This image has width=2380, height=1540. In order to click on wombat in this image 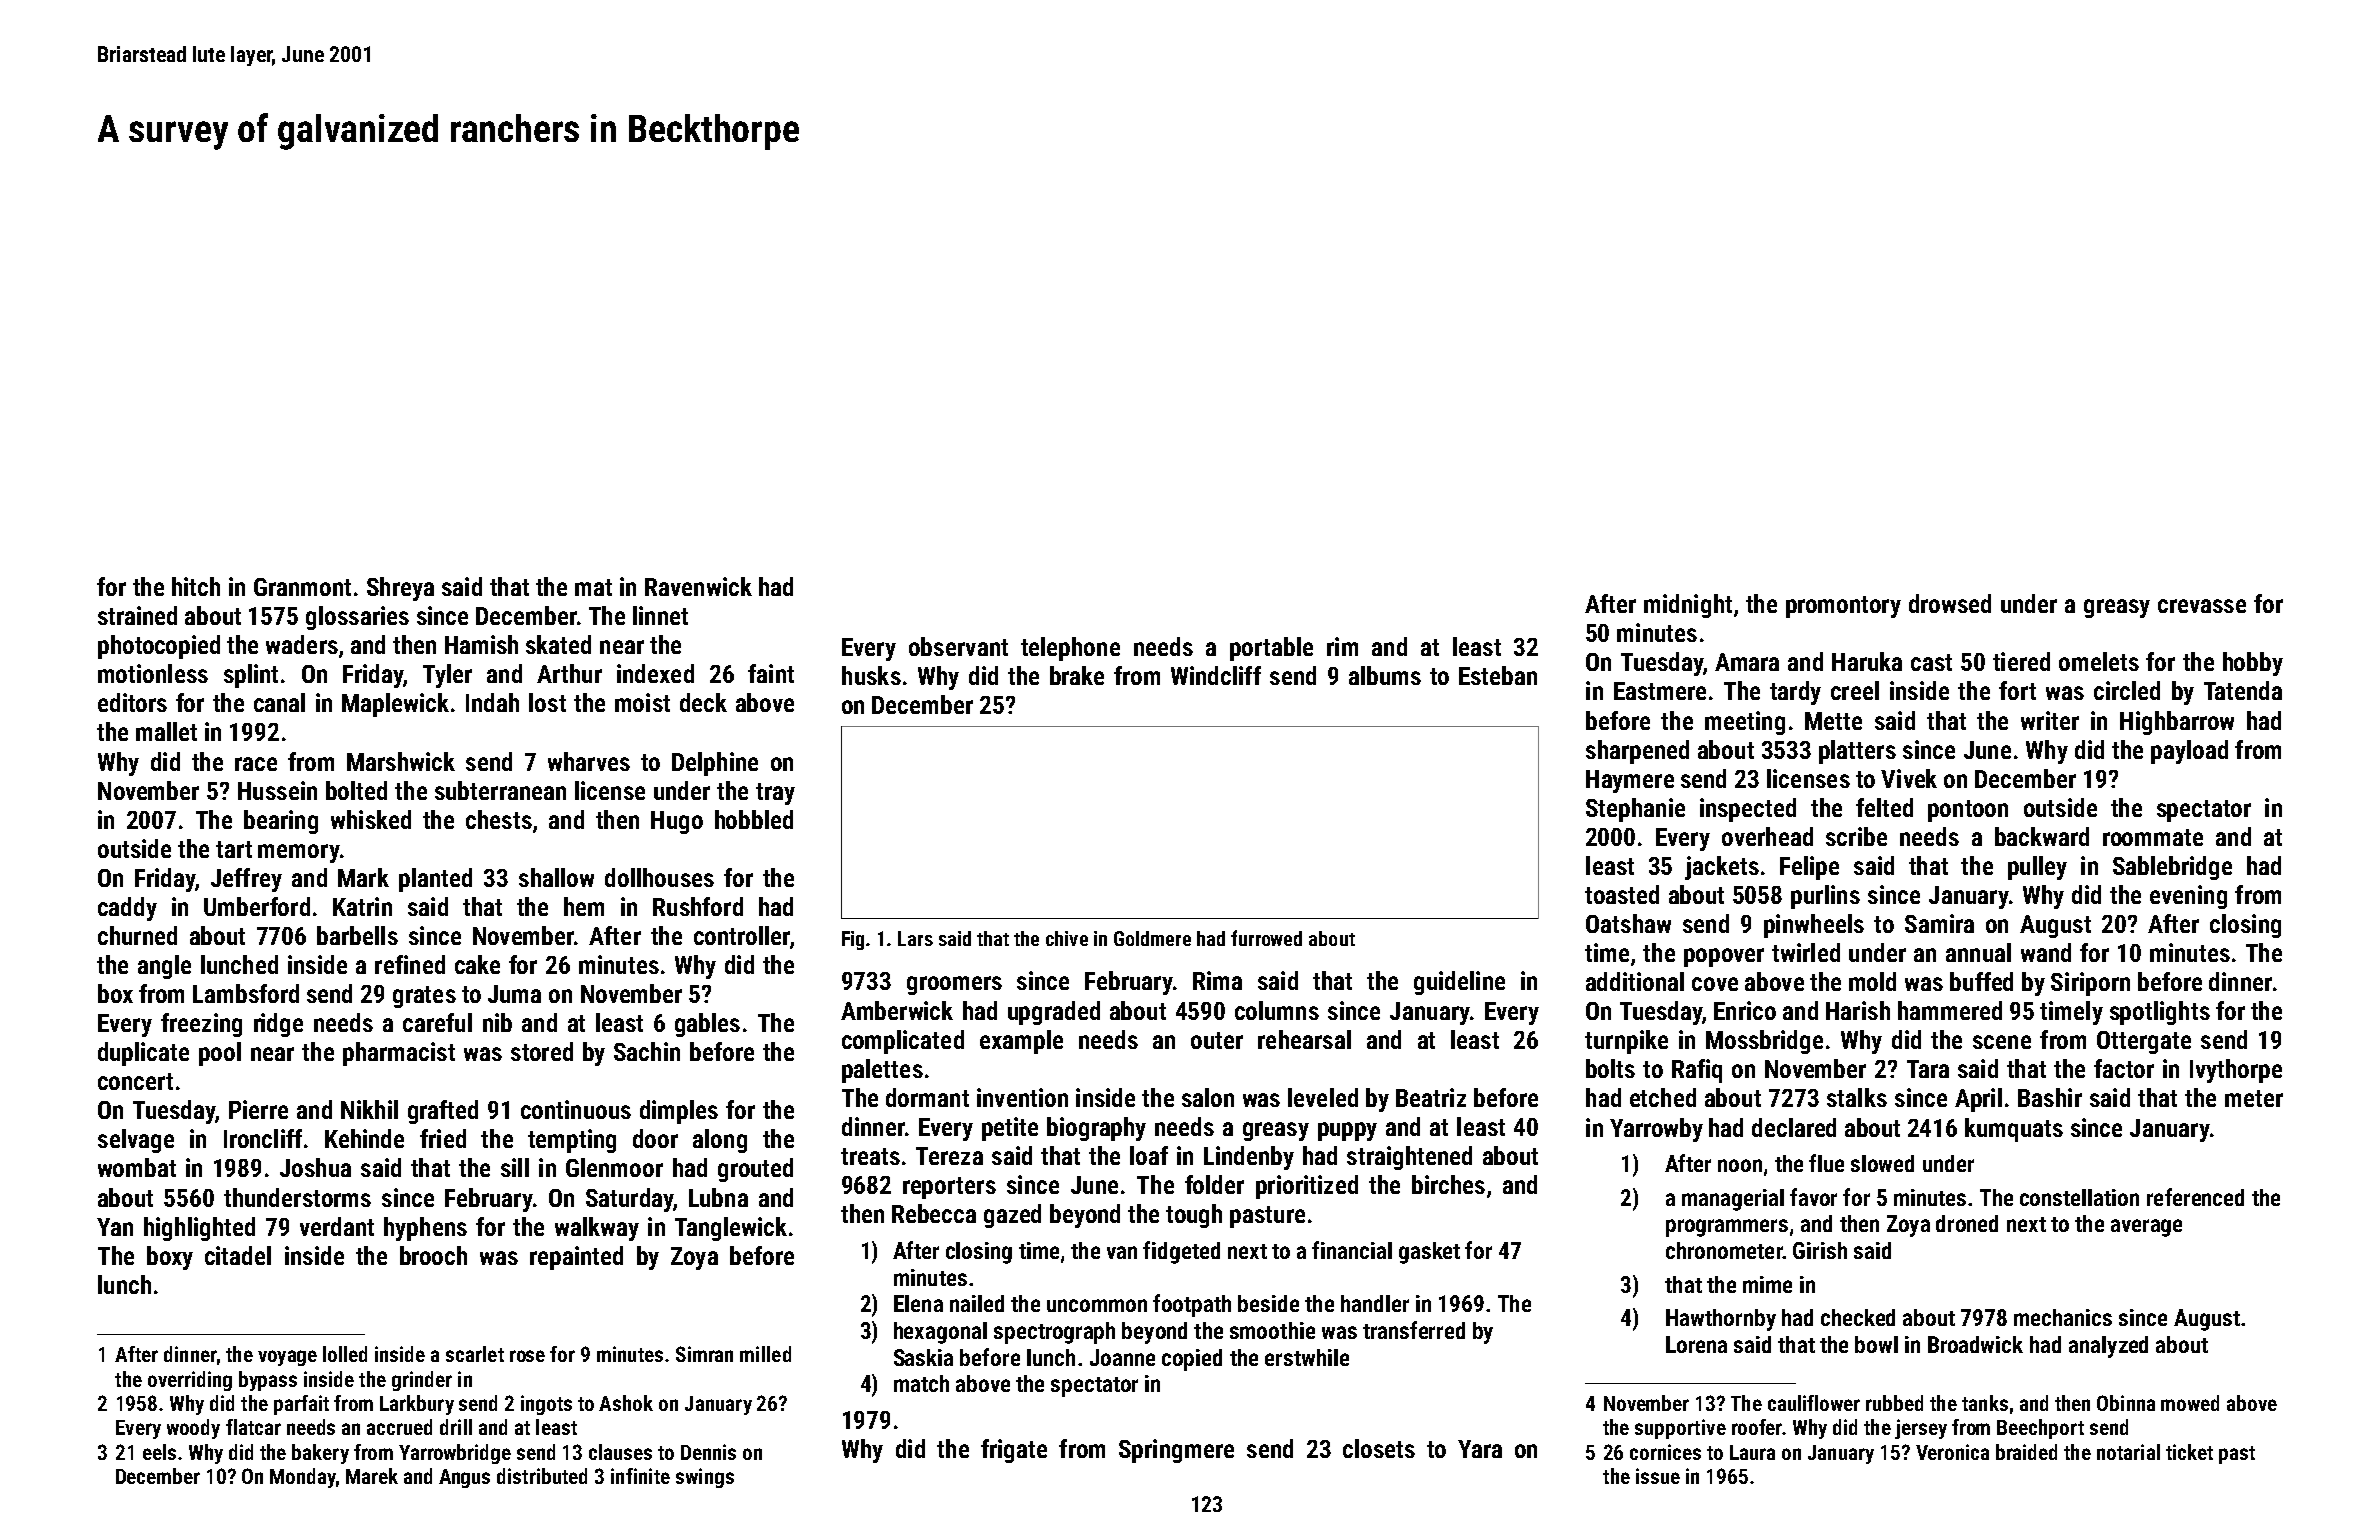, I will do `click(137, 1167)`.
